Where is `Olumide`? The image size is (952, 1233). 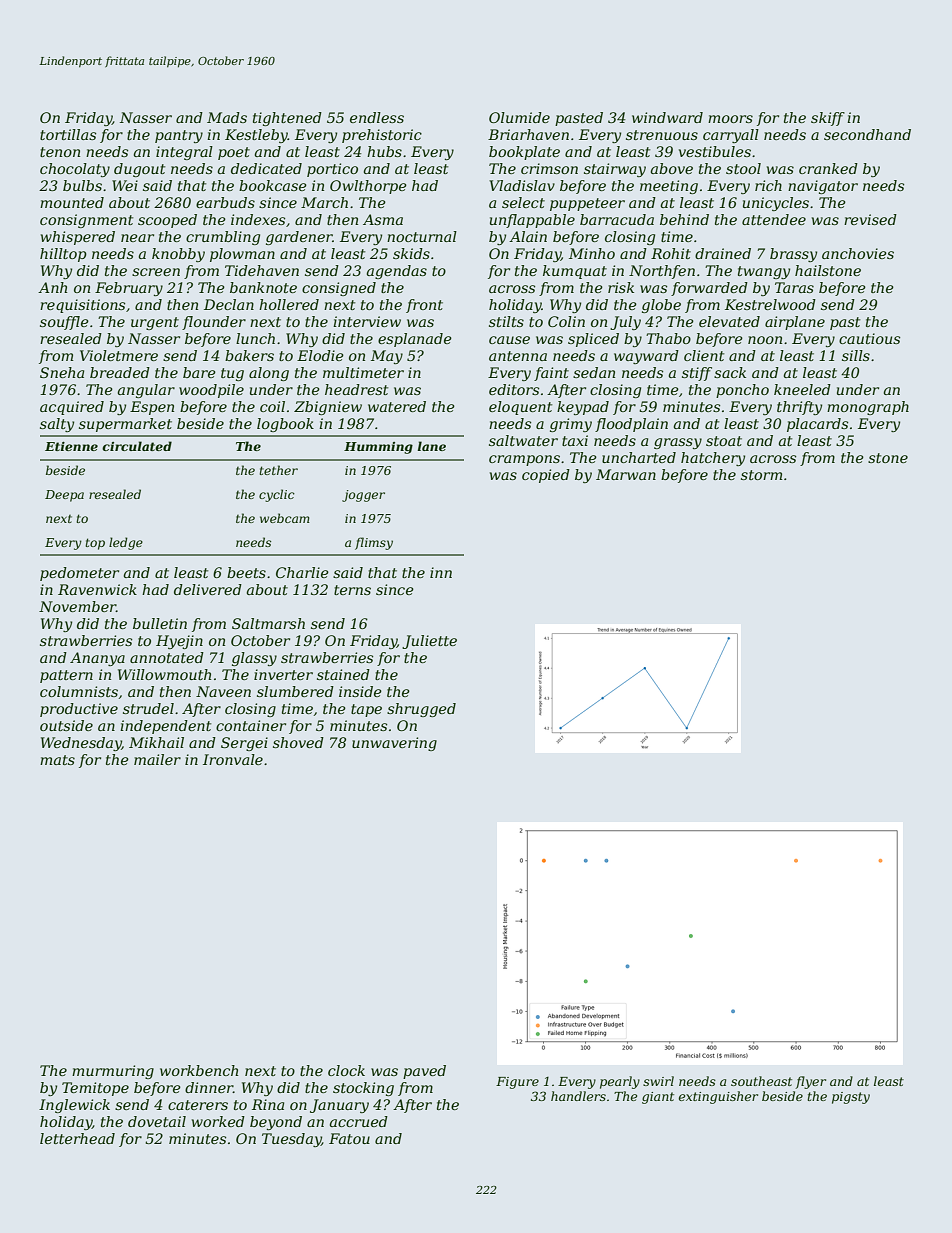 Olumide is located at coordinates (519, 117).
